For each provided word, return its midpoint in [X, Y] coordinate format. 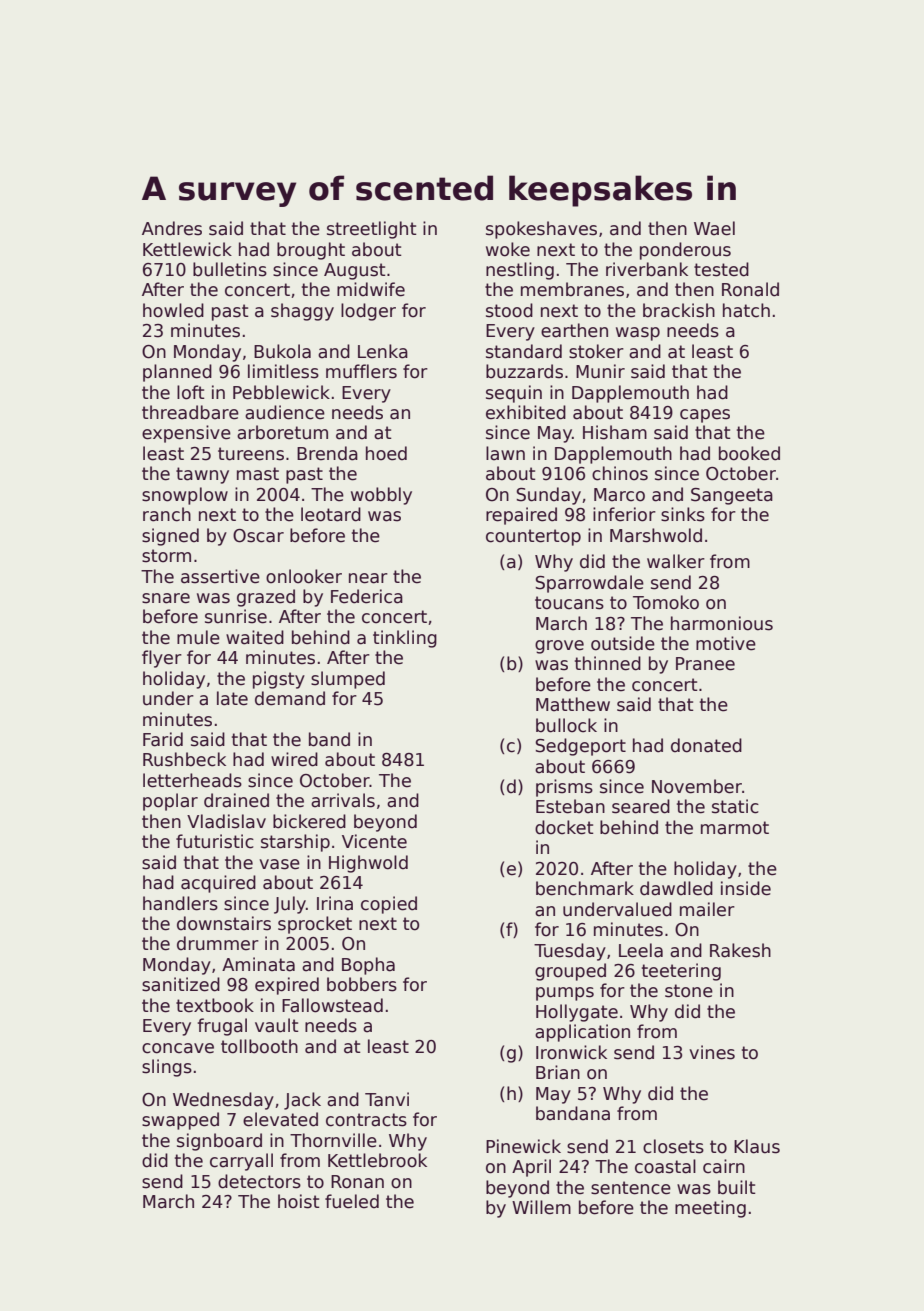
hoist [299, 1201]
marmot [735, 828]
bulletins [230, 269]
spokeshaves [541, 230]
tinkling [405, 639]
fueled [352, 1201]
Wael [714, 228]
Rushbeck [184, 759]
